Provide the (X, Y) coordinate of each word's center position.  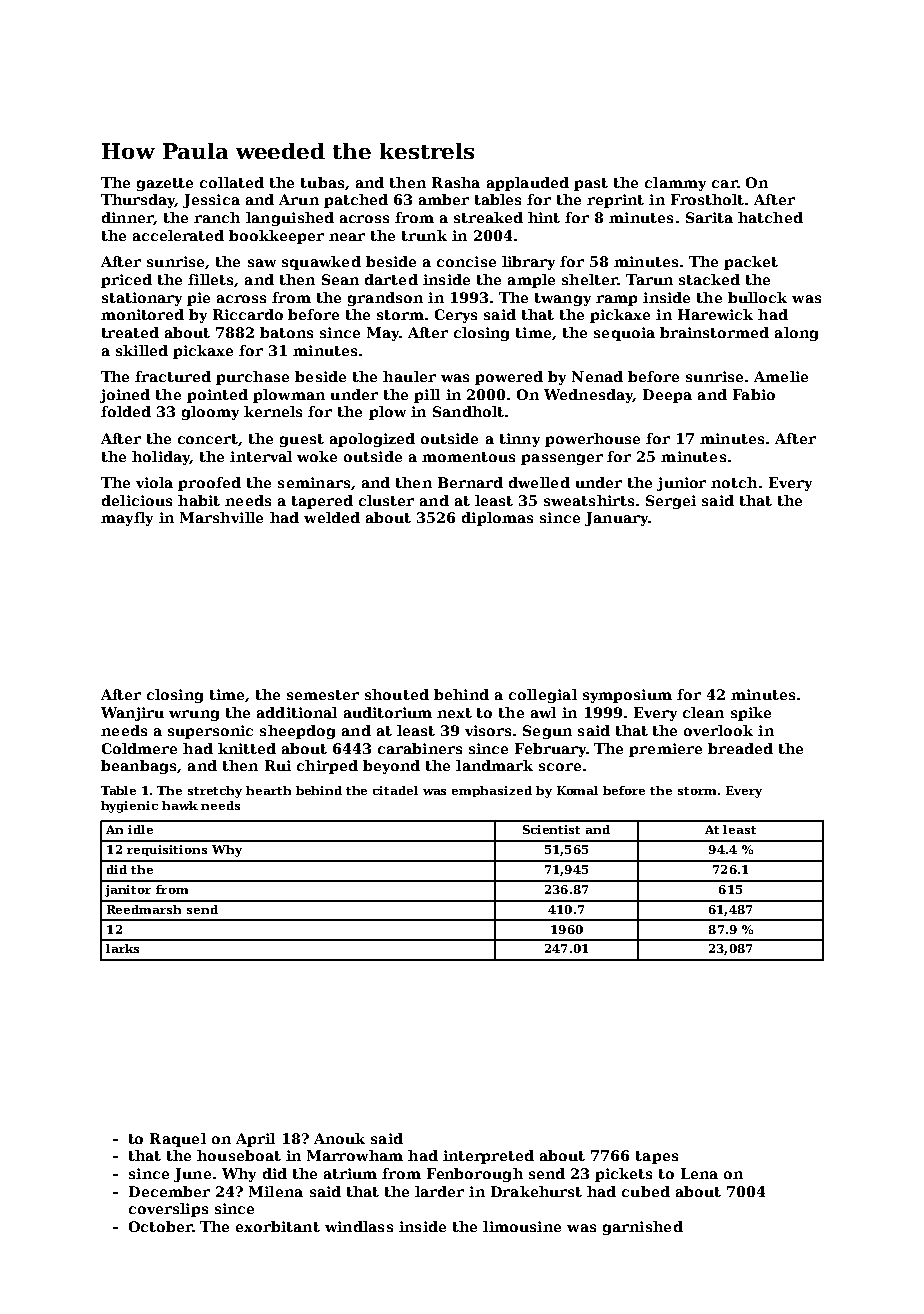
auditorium (388, 712)
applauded (528, 184)
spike (751, 714)
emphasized (492, 791)
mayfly (127, 519)
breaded (740, 748)
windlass (359, 1226)
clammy (675, 184)
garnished (643, 1228)
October (160, 1226)
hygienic (129, 807)
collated (232, 182)
